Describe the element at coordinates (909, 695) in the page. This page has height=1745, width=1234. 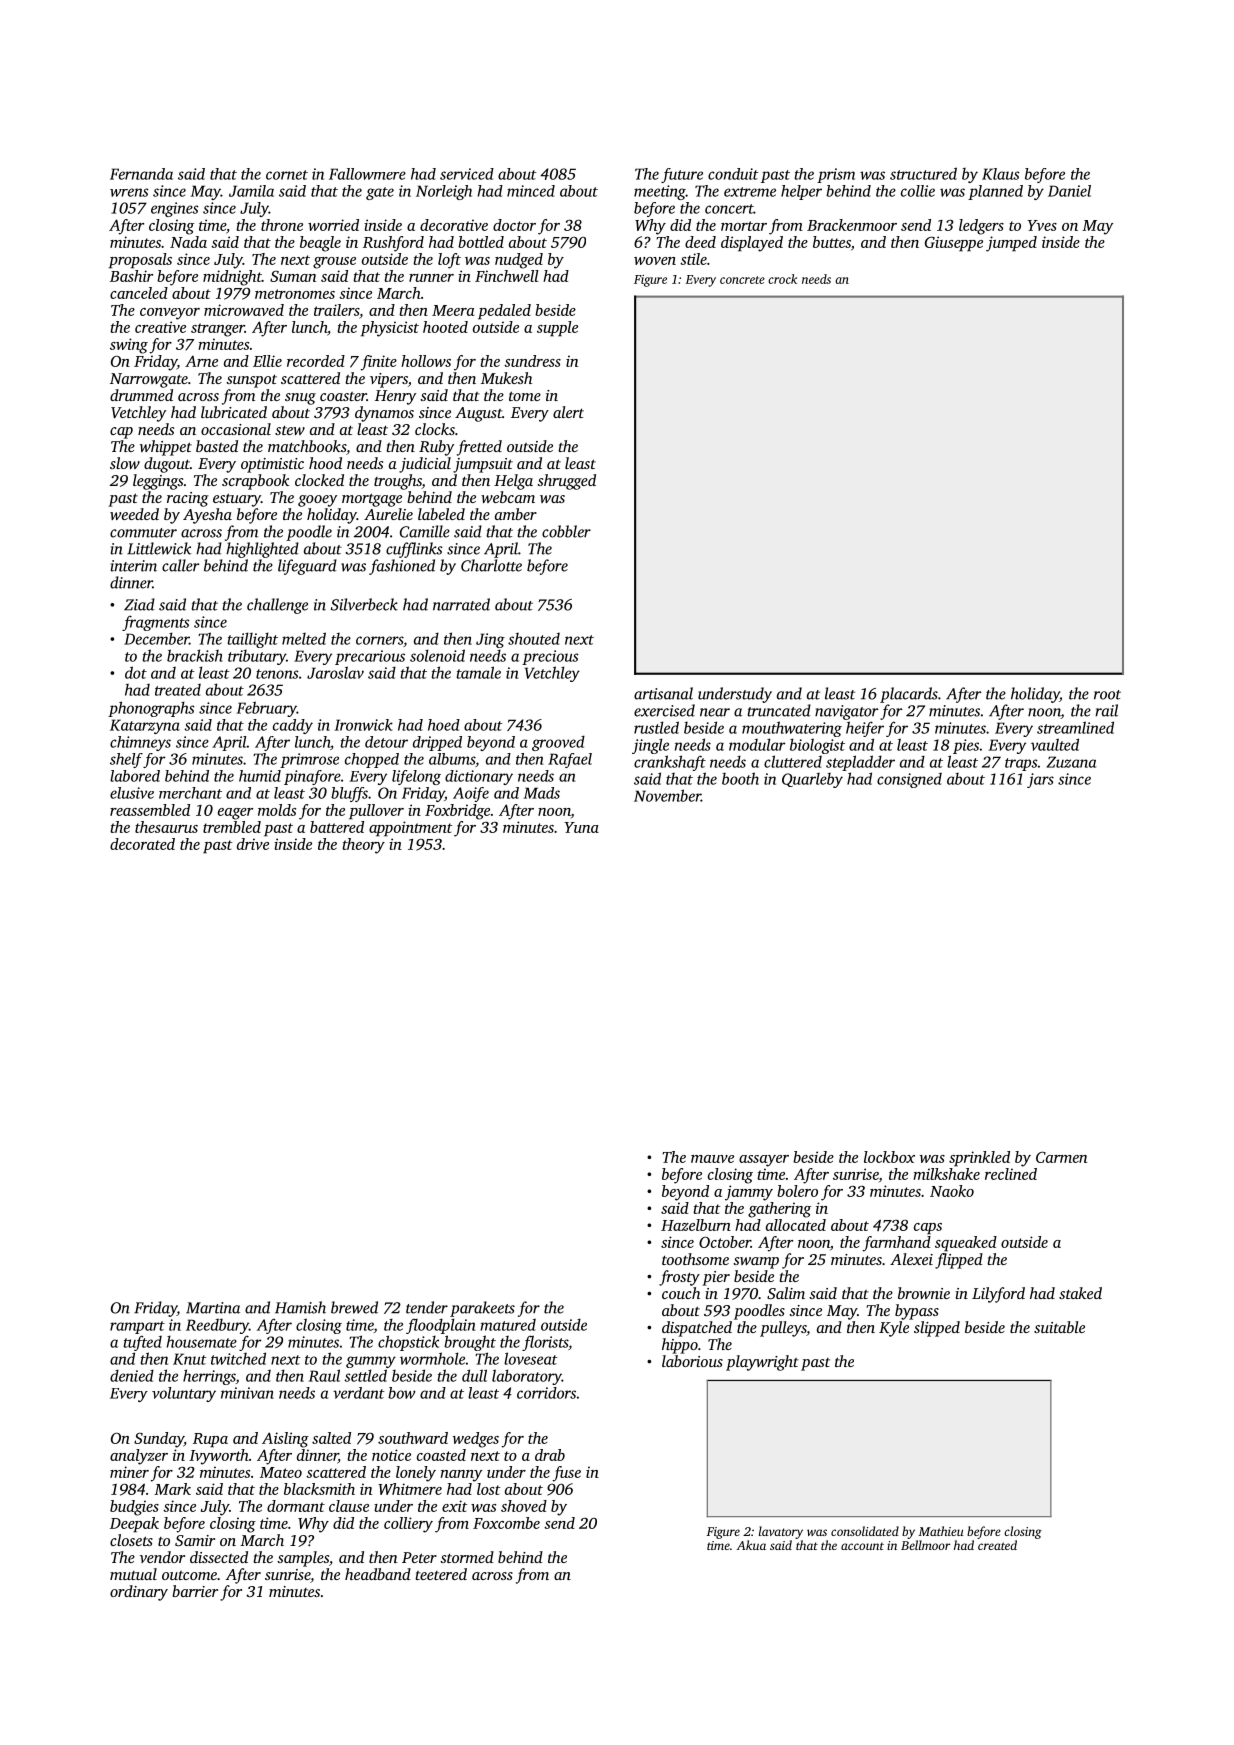
I see `placards` at that location.
